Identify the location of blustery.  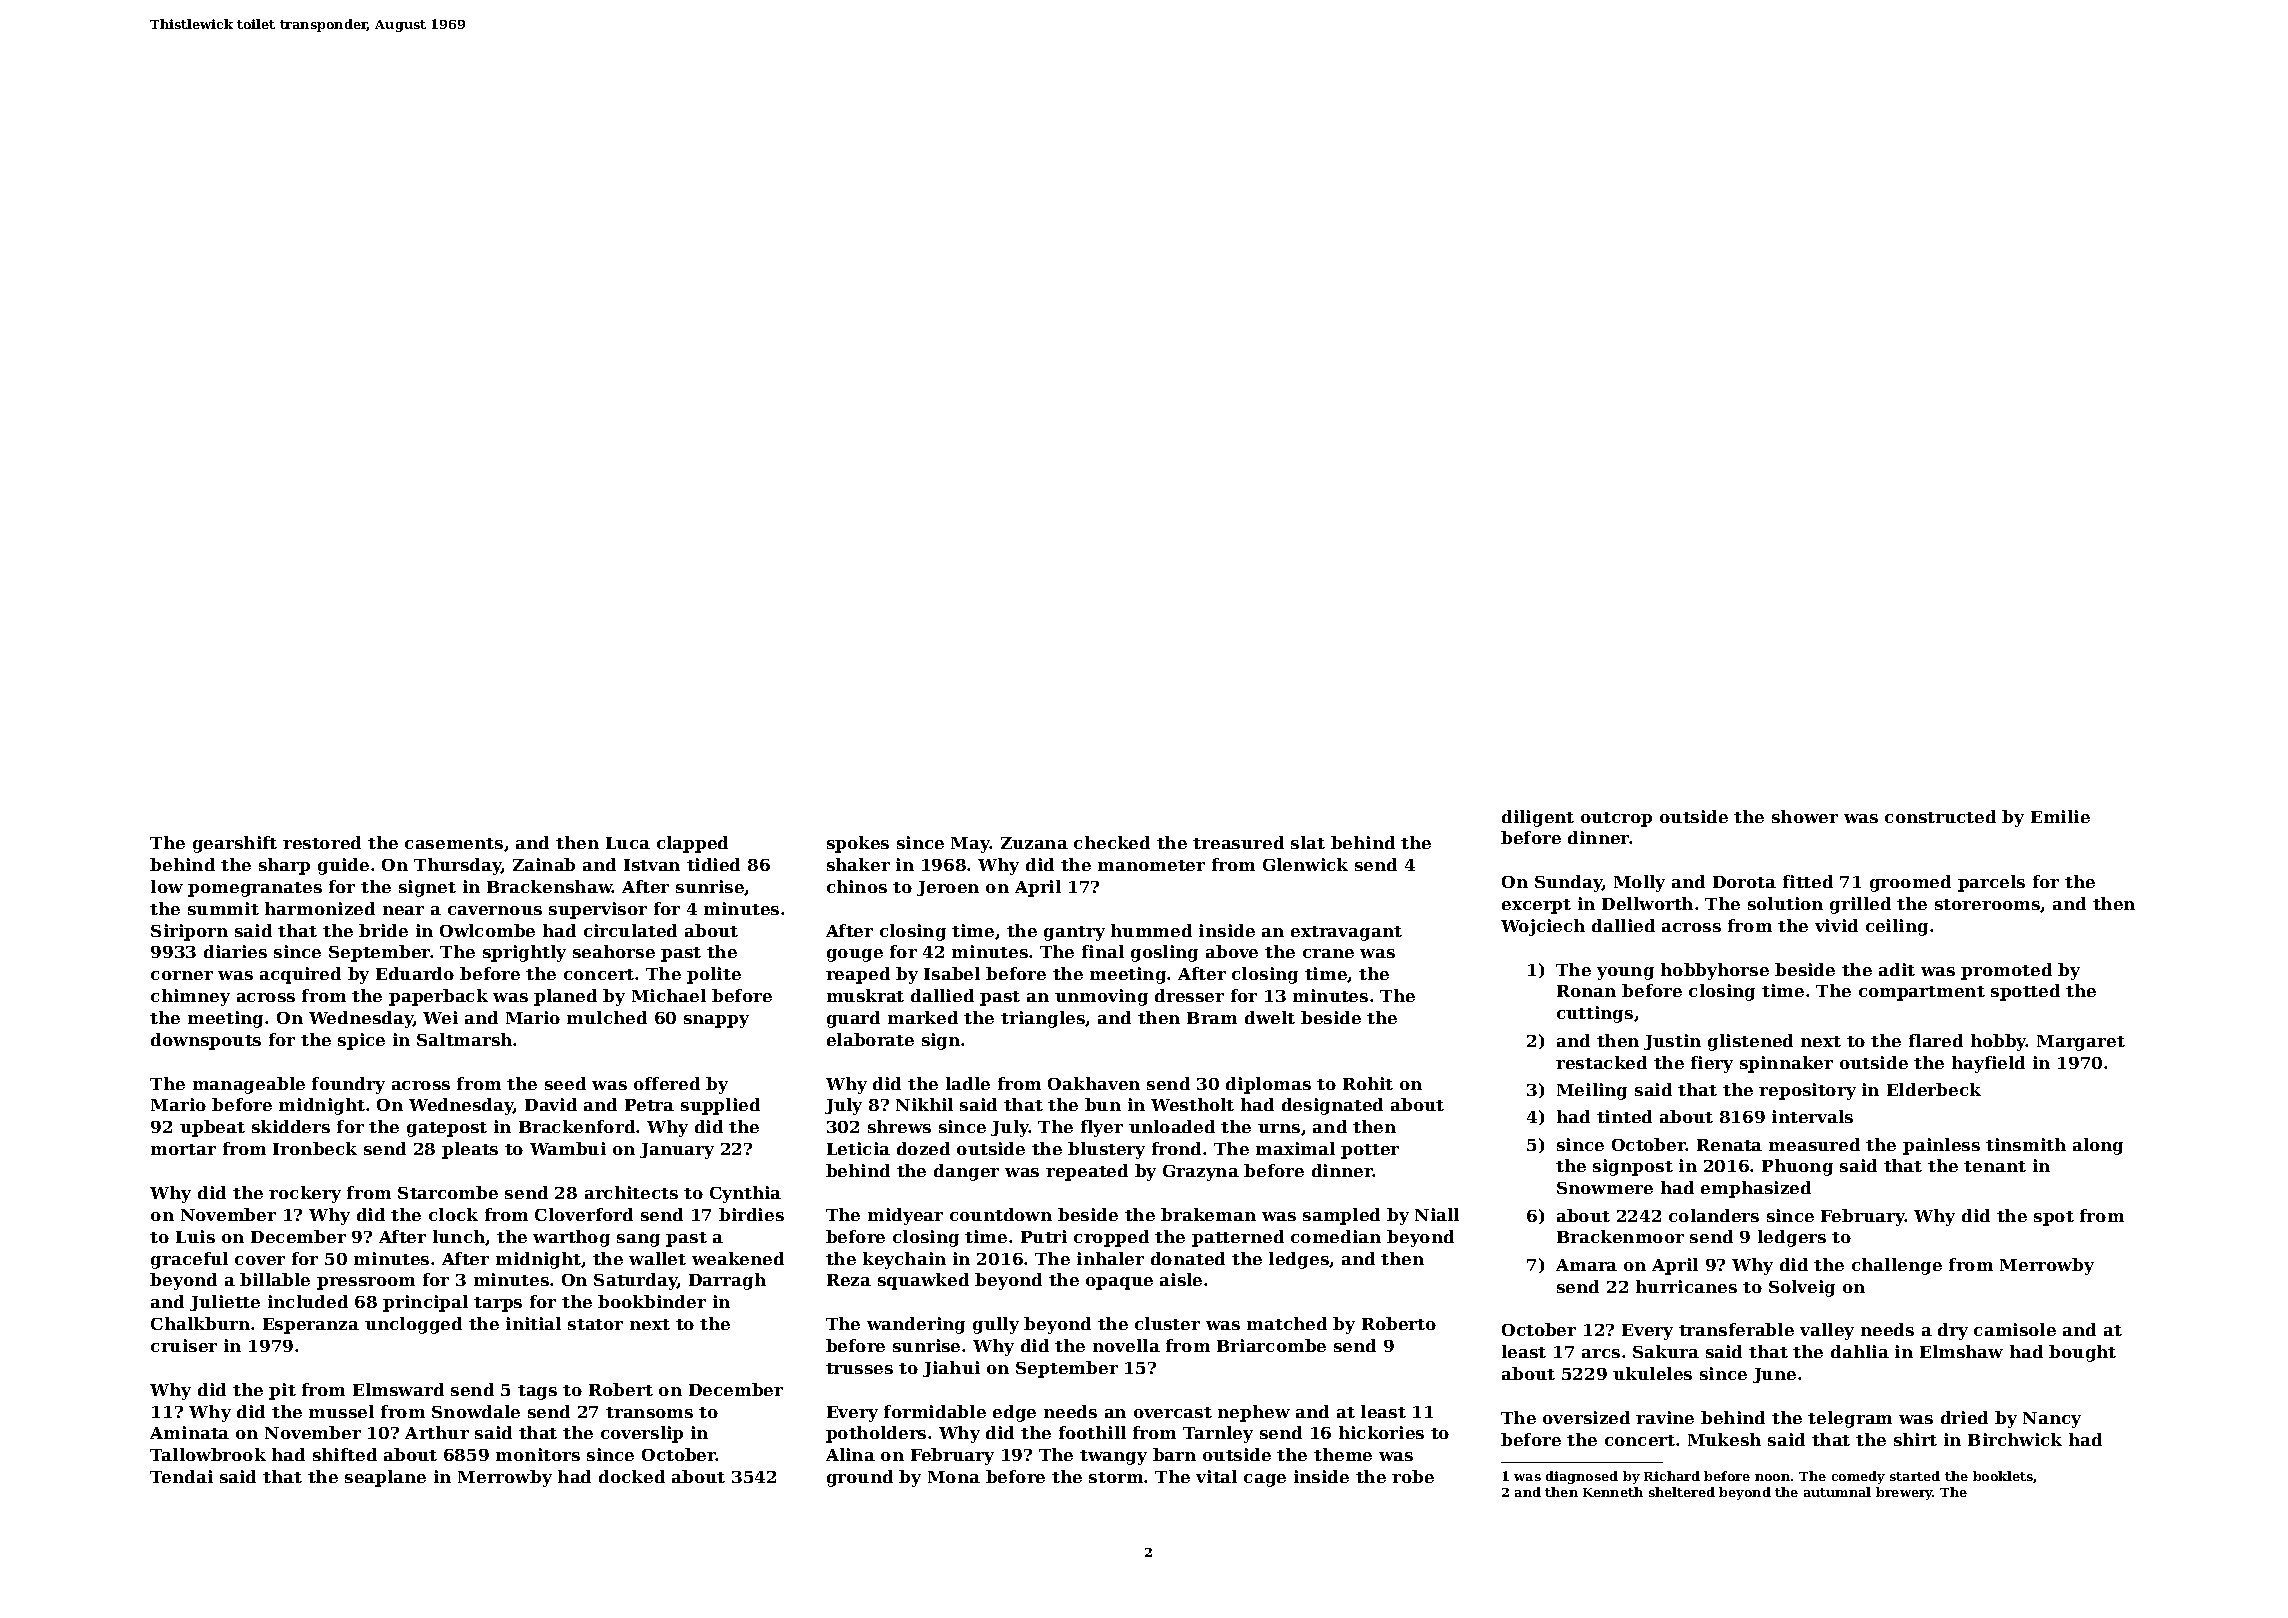
(1106, 1150).
